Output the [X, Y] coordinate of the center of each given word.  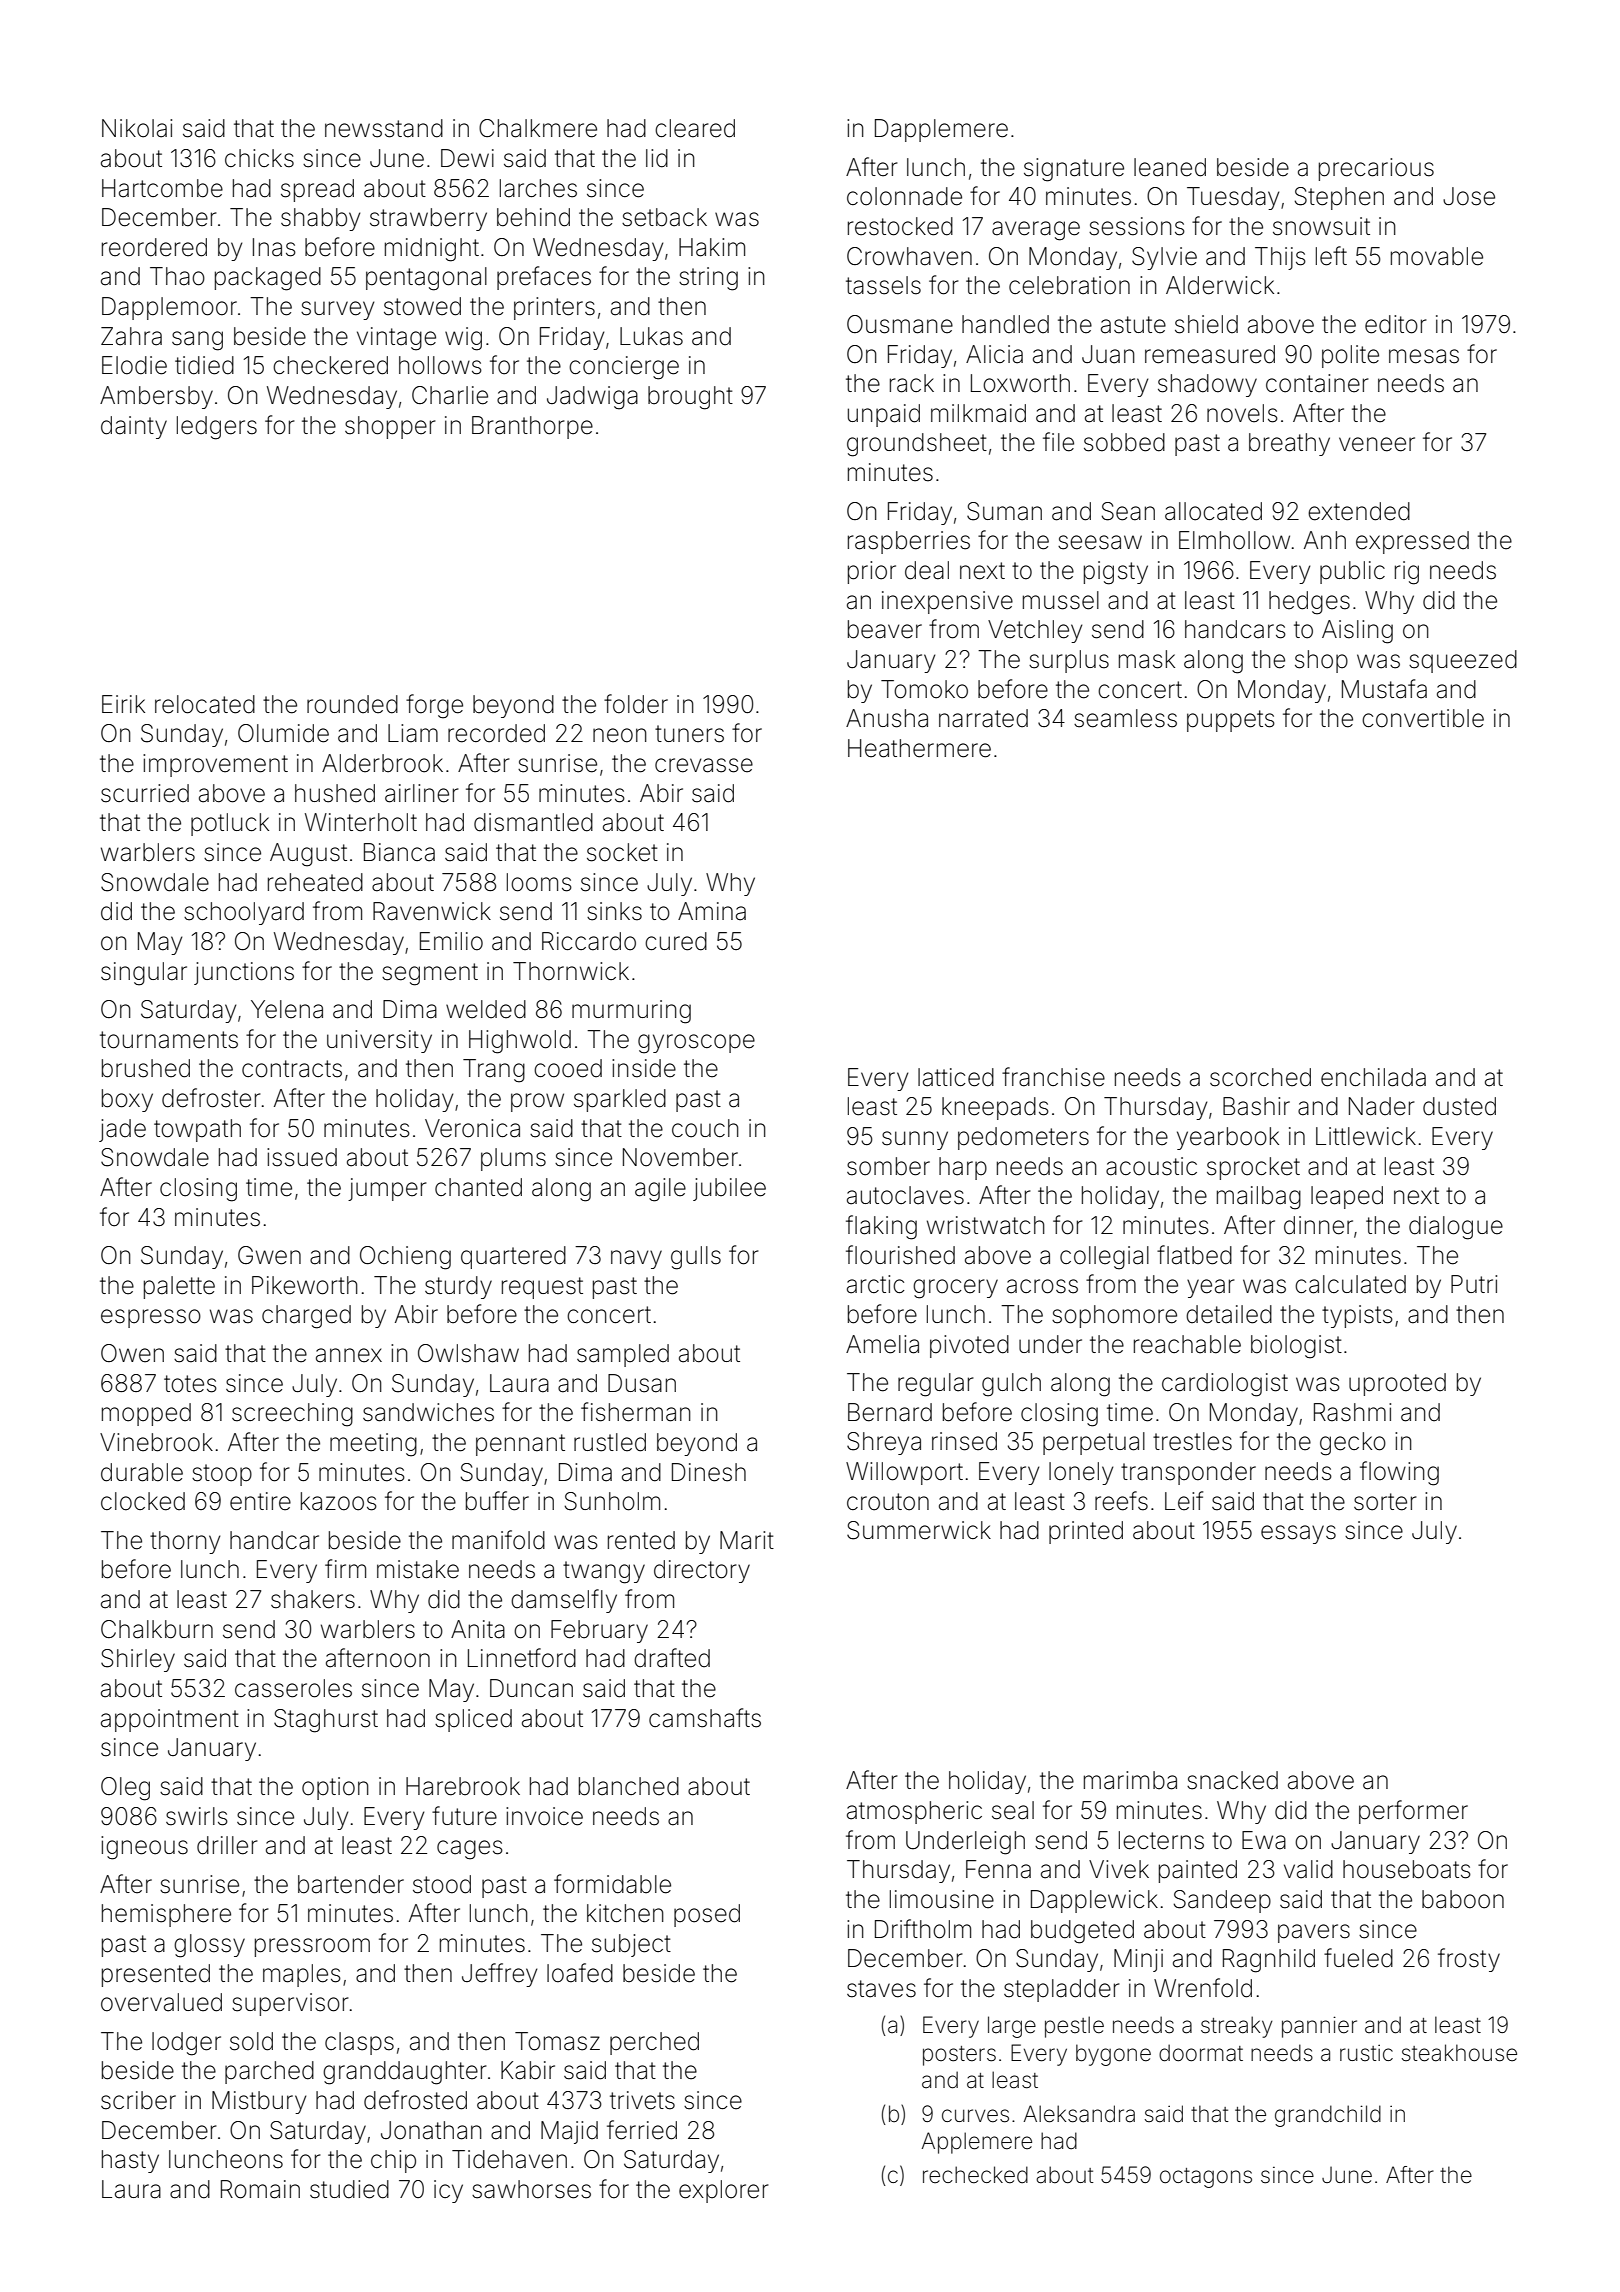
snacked [1232, 1780]
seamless [1125, 718]
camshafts [705, 1718]
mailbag [1259, 1198]
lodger [186, 2044]
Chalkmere [538, 128]
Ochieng [405, 1258]
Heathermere [919, 748]
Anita [478, 1629]
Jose [1469, 196]
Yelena [287, 1009]
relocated [205, 704]
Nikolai [137, 128]
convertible [1423, 718]
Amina [712, 911]
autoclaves [905, 1195]
